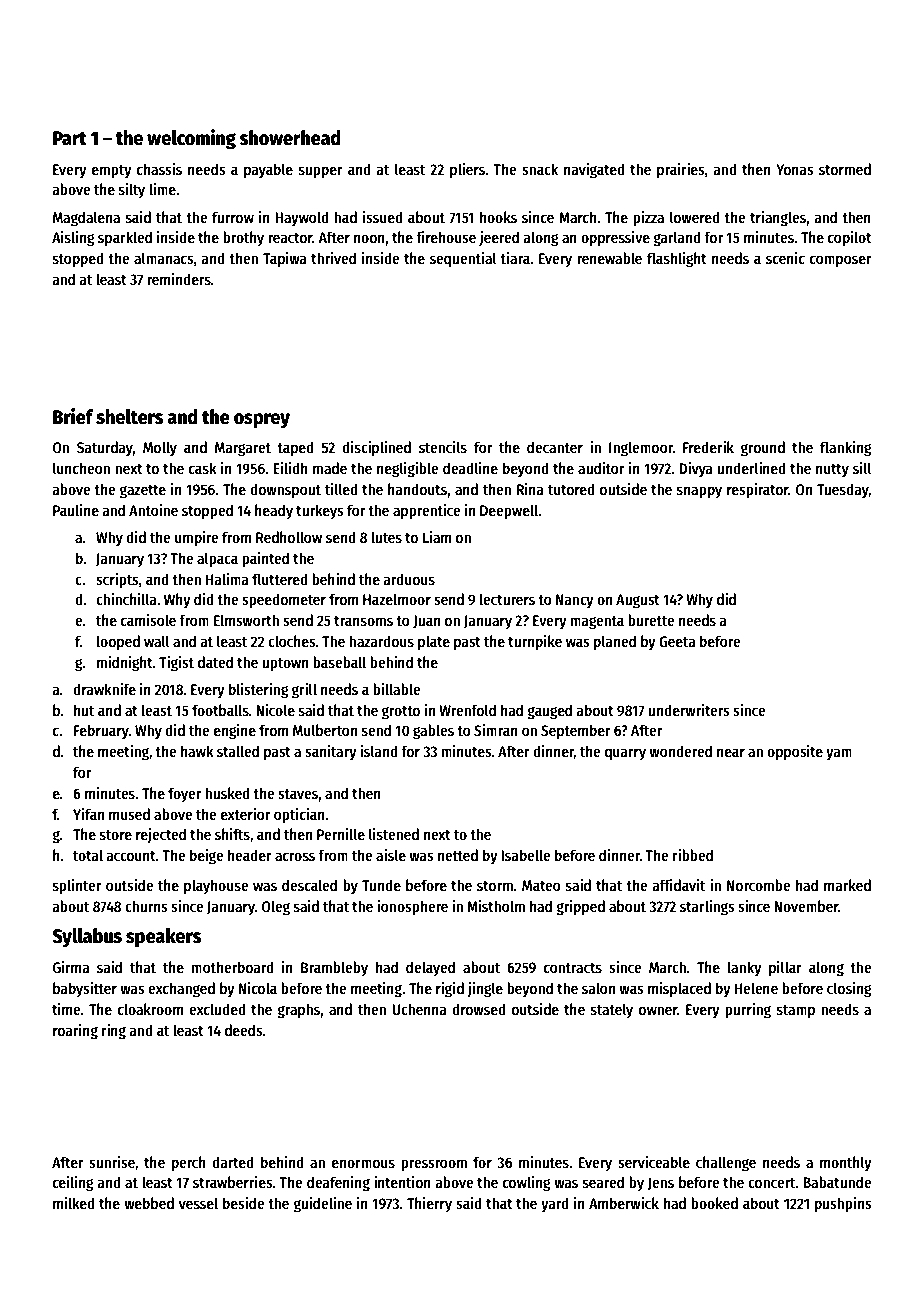 This page has width=924, height=1314. Describe the element at coordinates (463, 260) in the page. I see `sequential` at that location.
